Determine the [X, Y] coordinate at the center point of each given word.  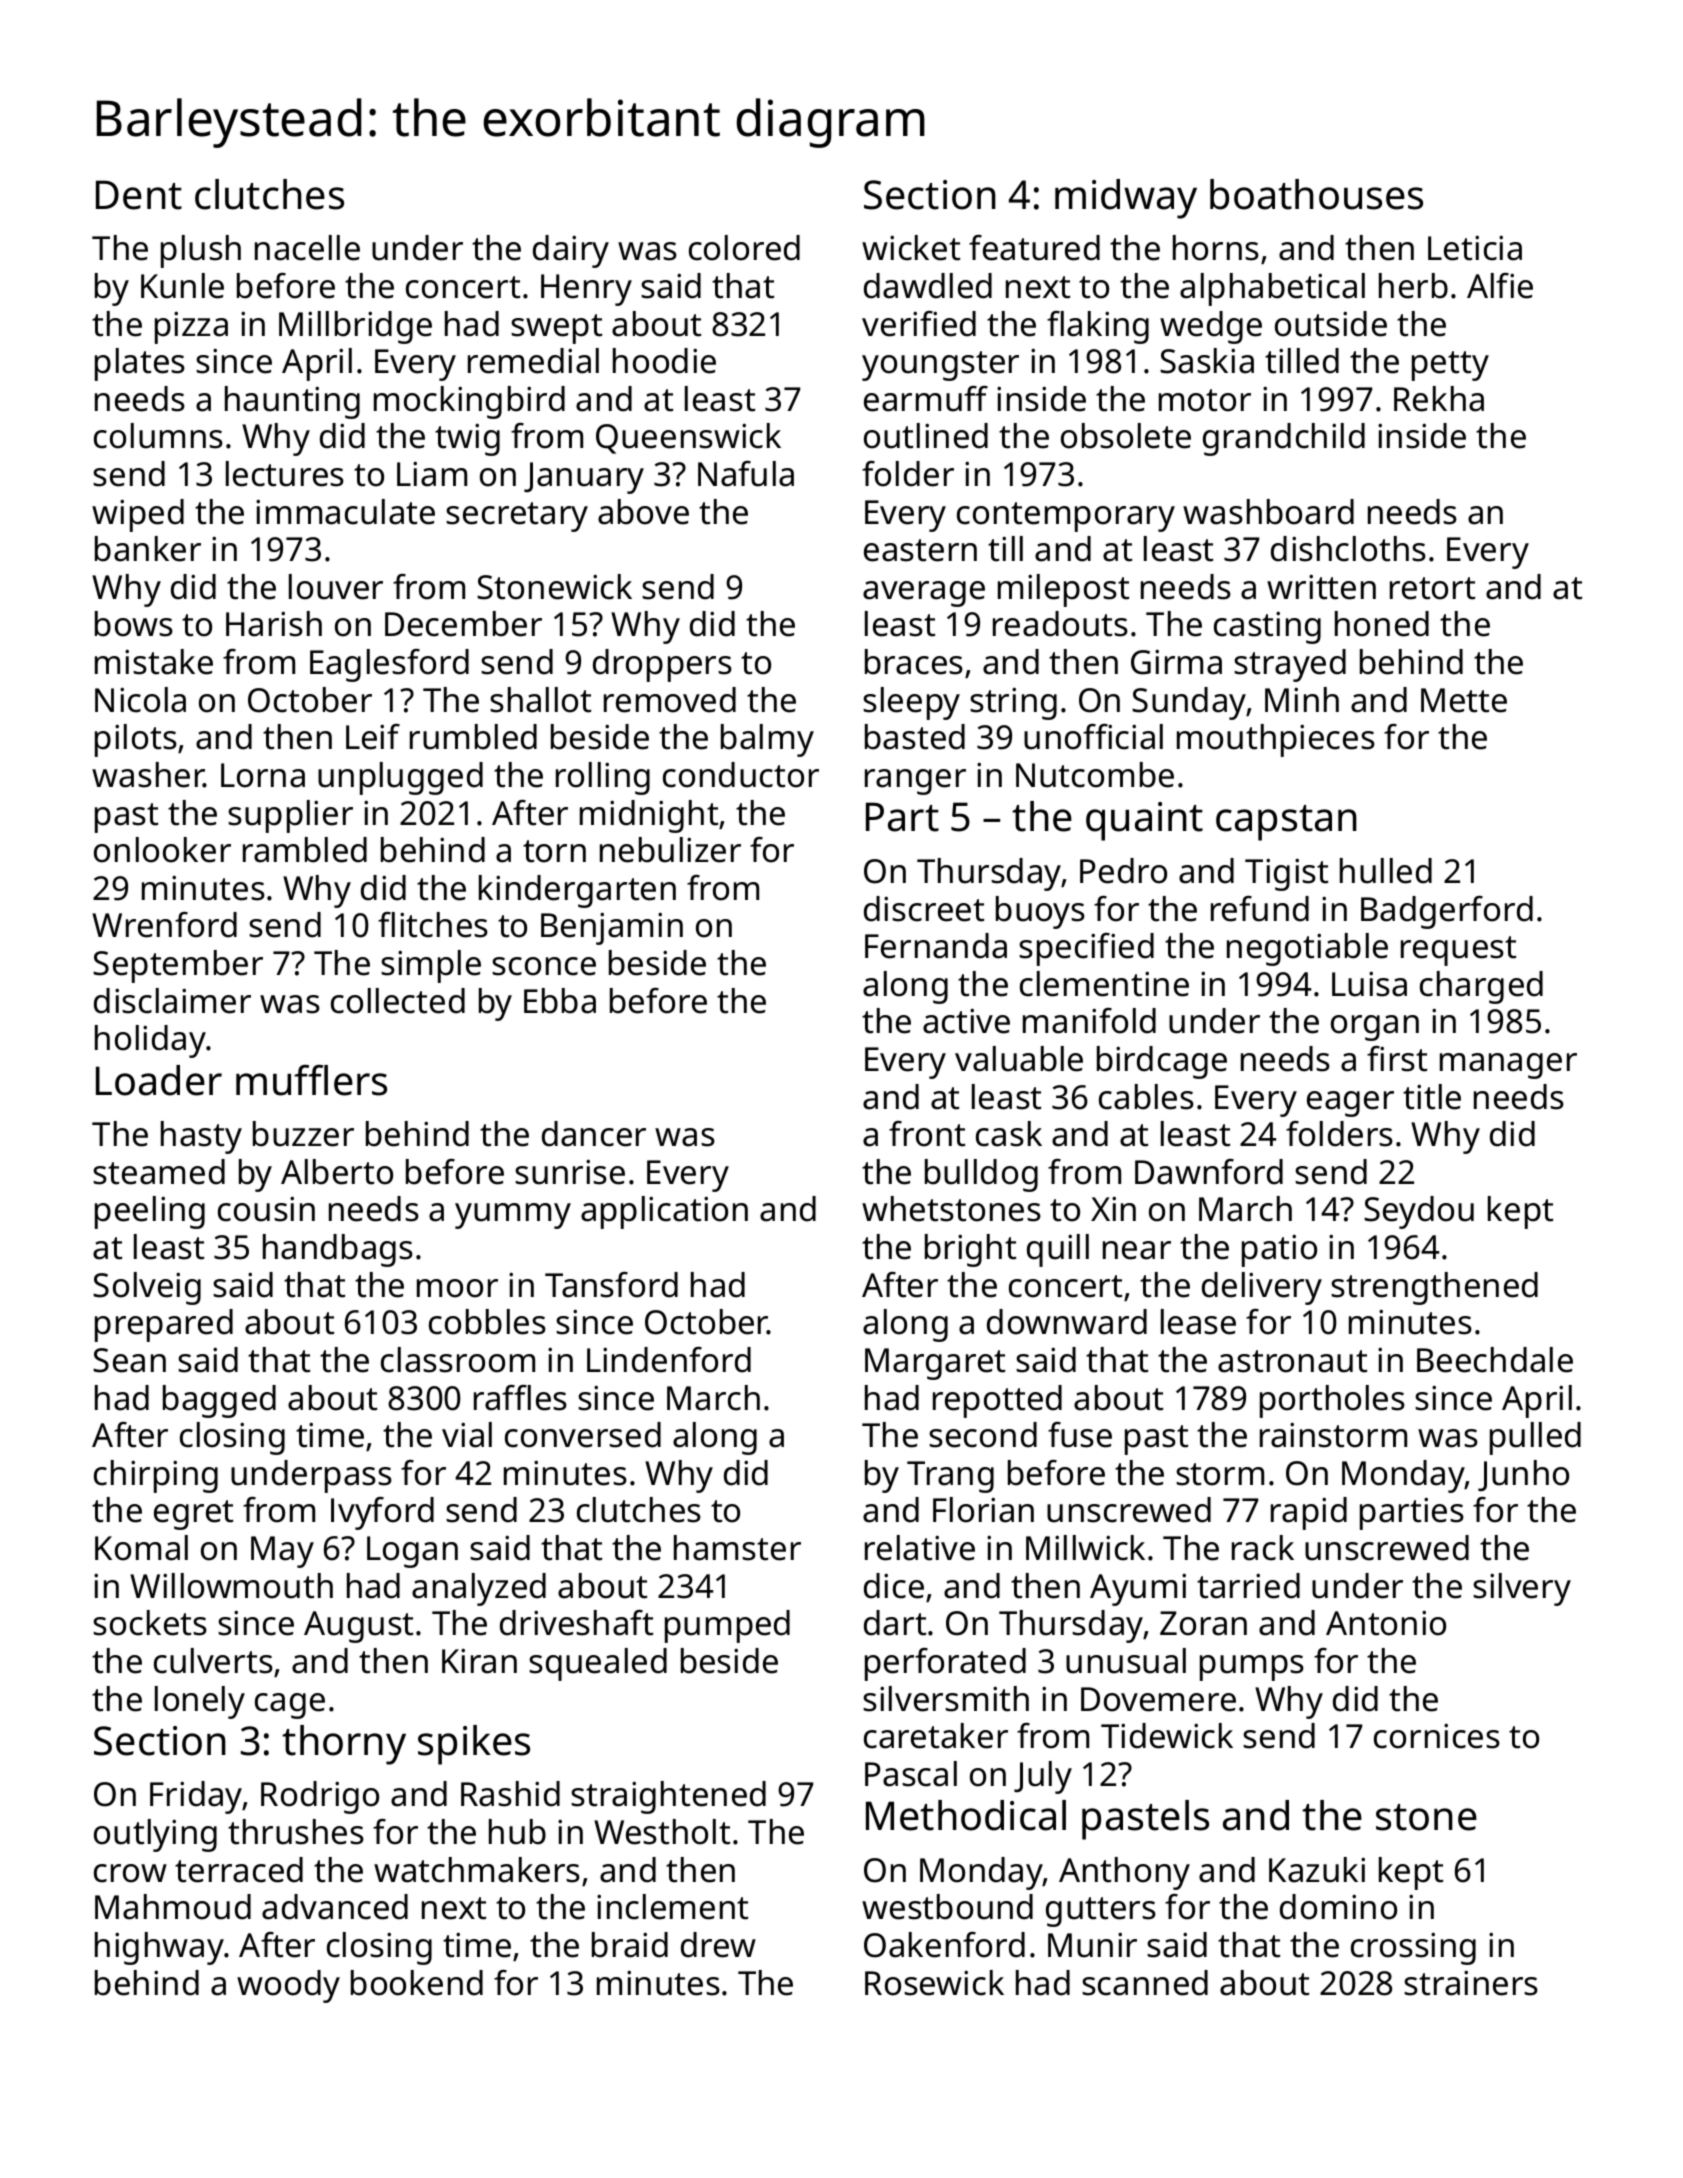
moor [457, 1288]
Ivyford [382, 1513]
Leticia [1475, 248]
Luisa [1369, 984]
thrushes [296, 1832]
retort [1432, 588]
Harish [274, 624]
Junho [1523, 1475]
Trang [950, 1477]
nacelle [307, 248]
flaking [1098, 327]
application [664, 1212]
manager [1508, 1066]
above [643, 512]
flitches [433, 925]
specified [1086, 949]
